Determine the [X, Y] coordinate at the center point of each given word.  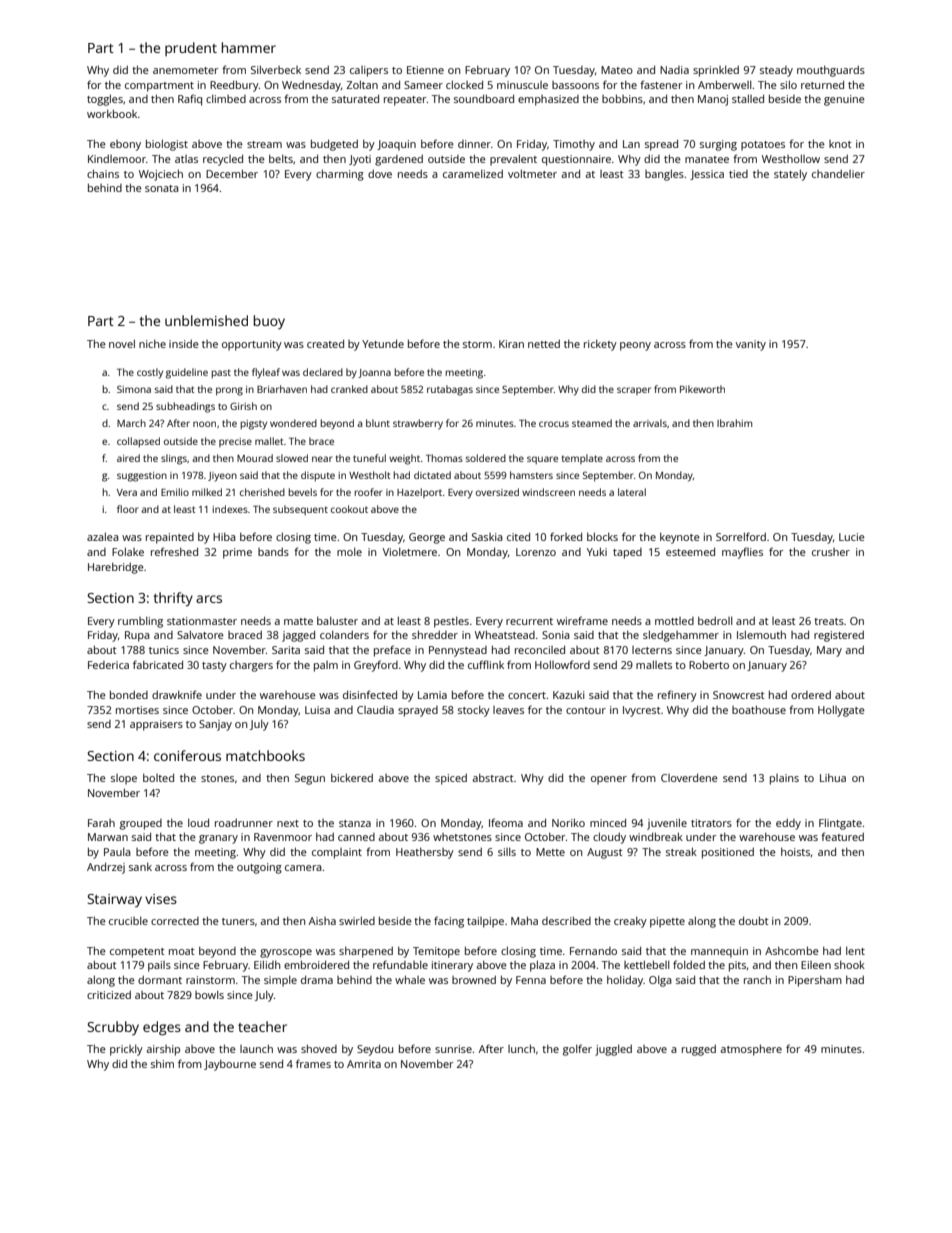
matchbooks [265, 755]
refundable [400, 964]
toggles [105, 100]
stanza [355, 823]
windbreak [656, 836]
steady [776, 71]
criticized [109, 995]
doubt [754, 920]
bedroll [715, 621]
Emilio [175, 492]
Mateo [617, 70]
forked [566, 536]
